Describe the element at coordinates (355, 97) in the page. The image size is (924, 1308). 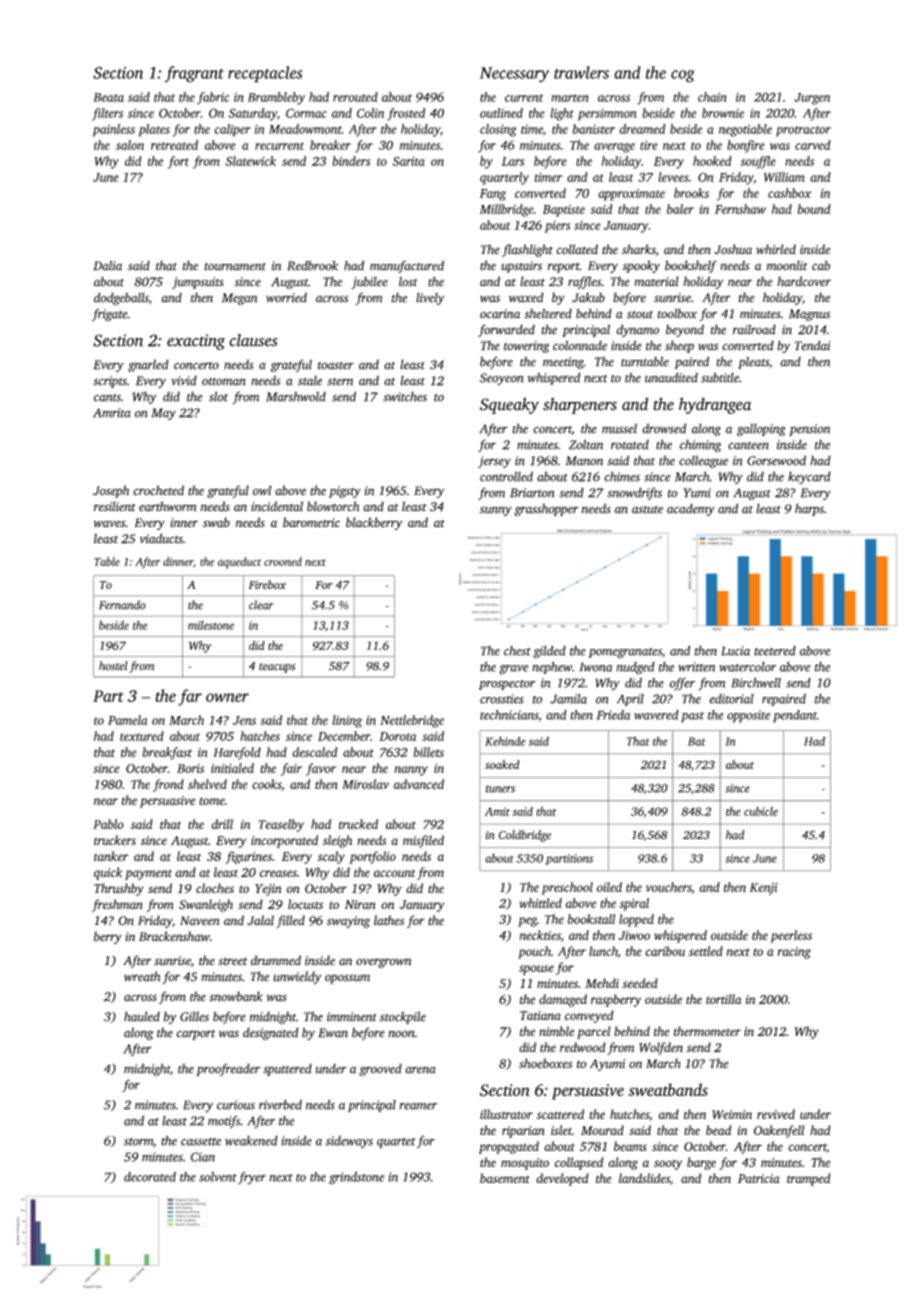
I see `rerouted` at that location.
